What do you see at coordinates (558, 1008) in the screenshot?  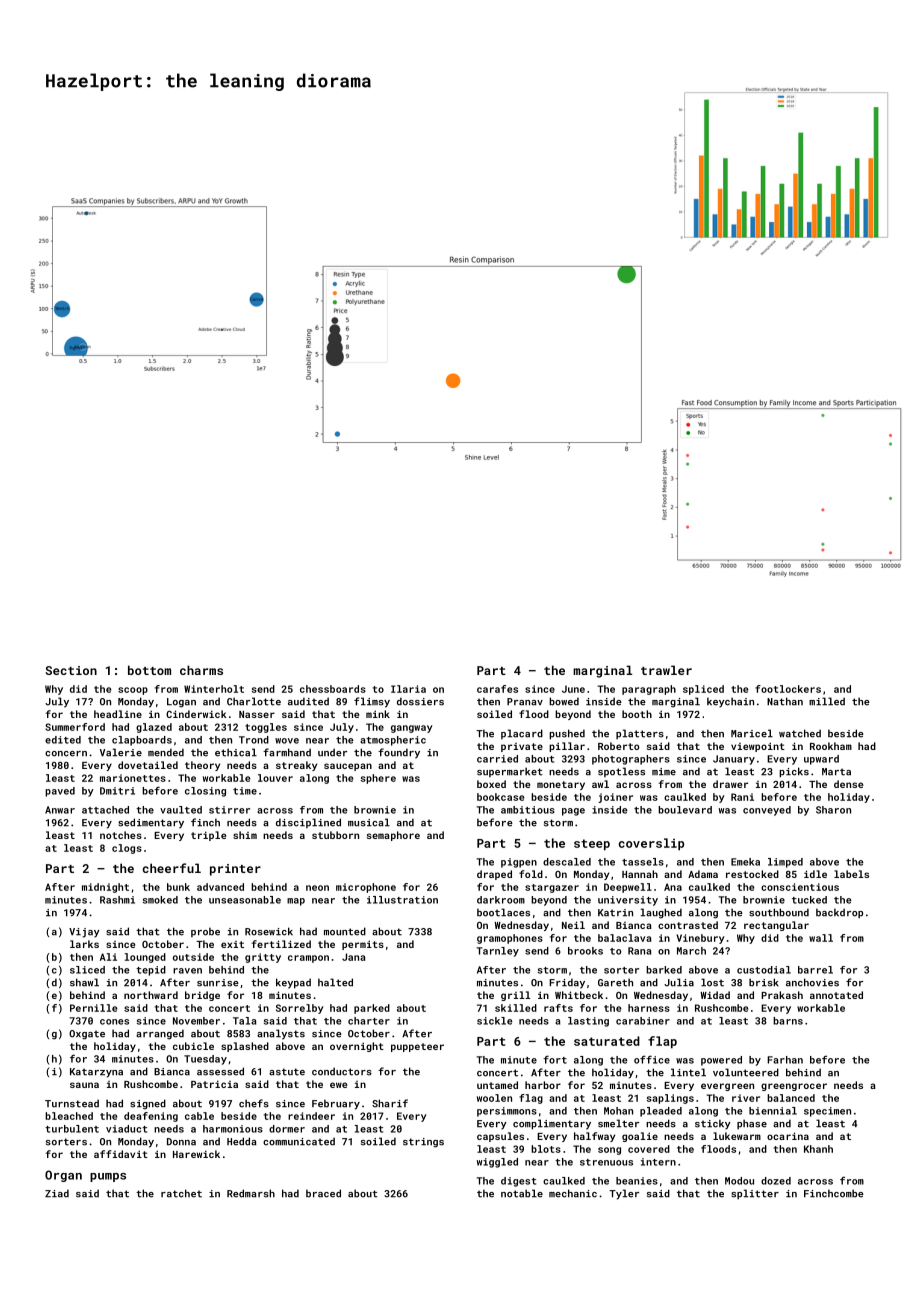 I see `rafts` at bounding box center [558, 1008].
